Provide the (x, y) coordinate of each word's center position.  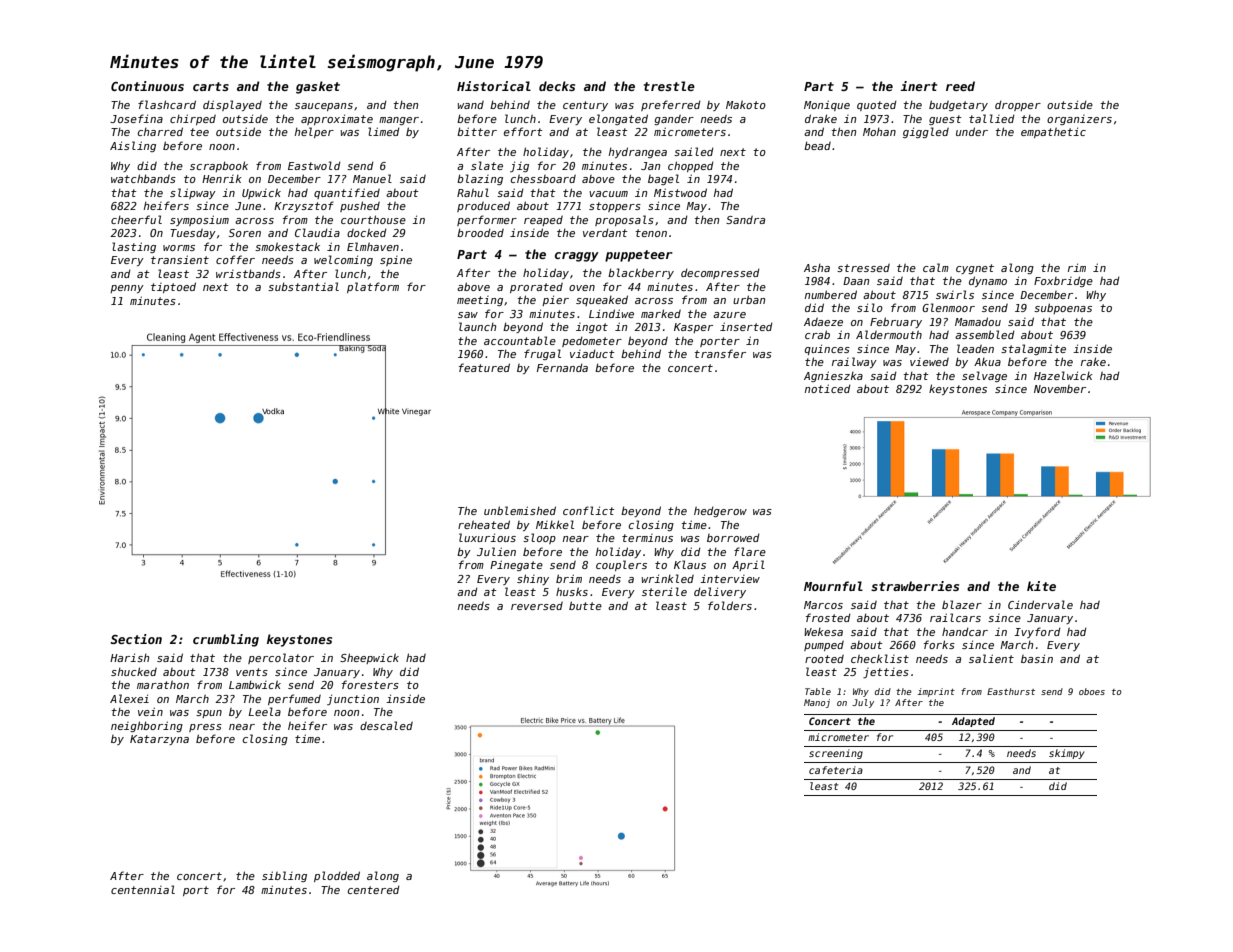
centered (374, 889)
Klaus (690, 564)
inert (919, 86)
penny (127, 289)
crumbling (226, 640)
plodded (337, 876)
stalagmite (1033, 349)
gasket (318, 87)
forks (939, 644)
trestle (669, 86)
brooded (480, 232)
